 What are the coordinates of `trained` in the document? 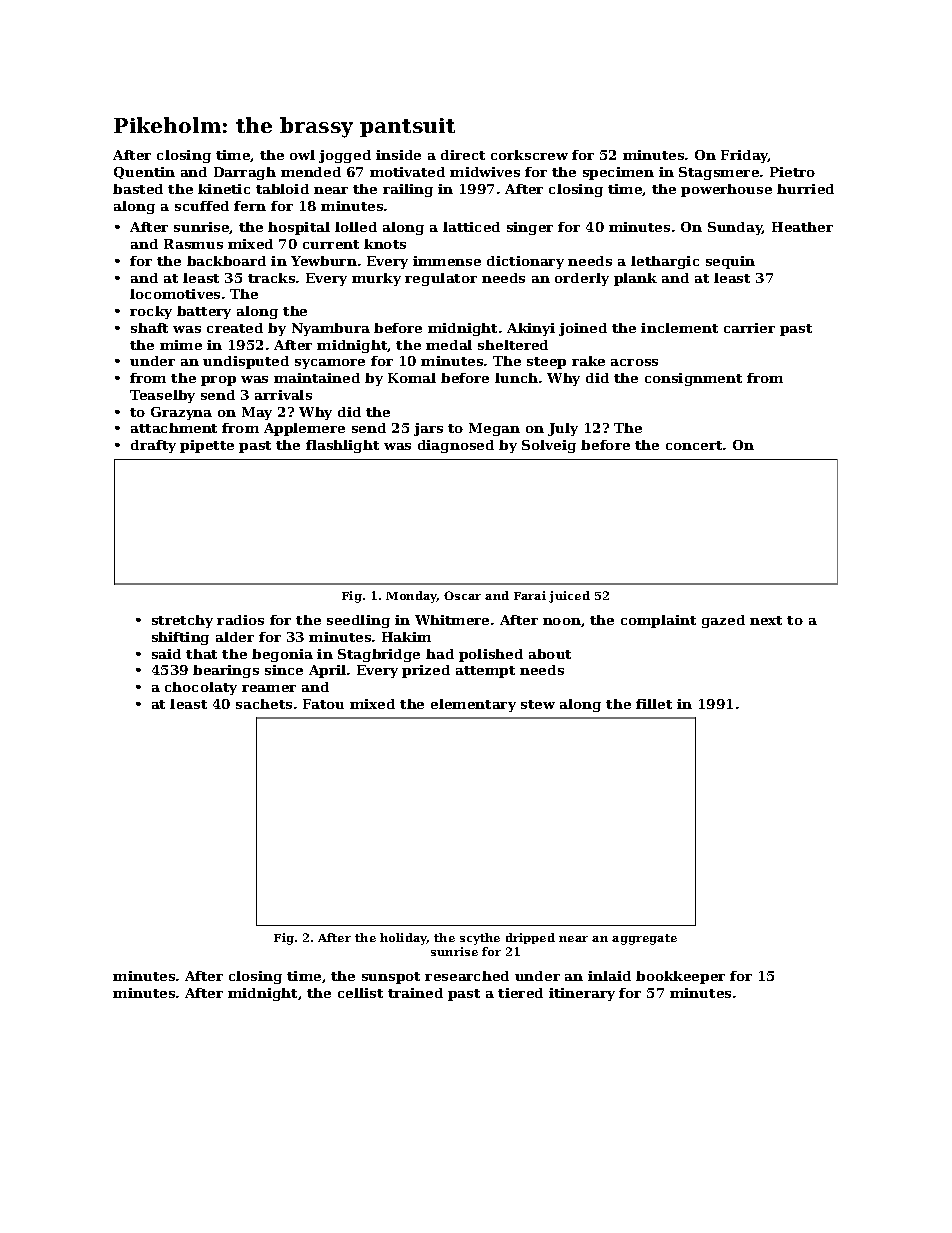 It's located at (415, 993).
